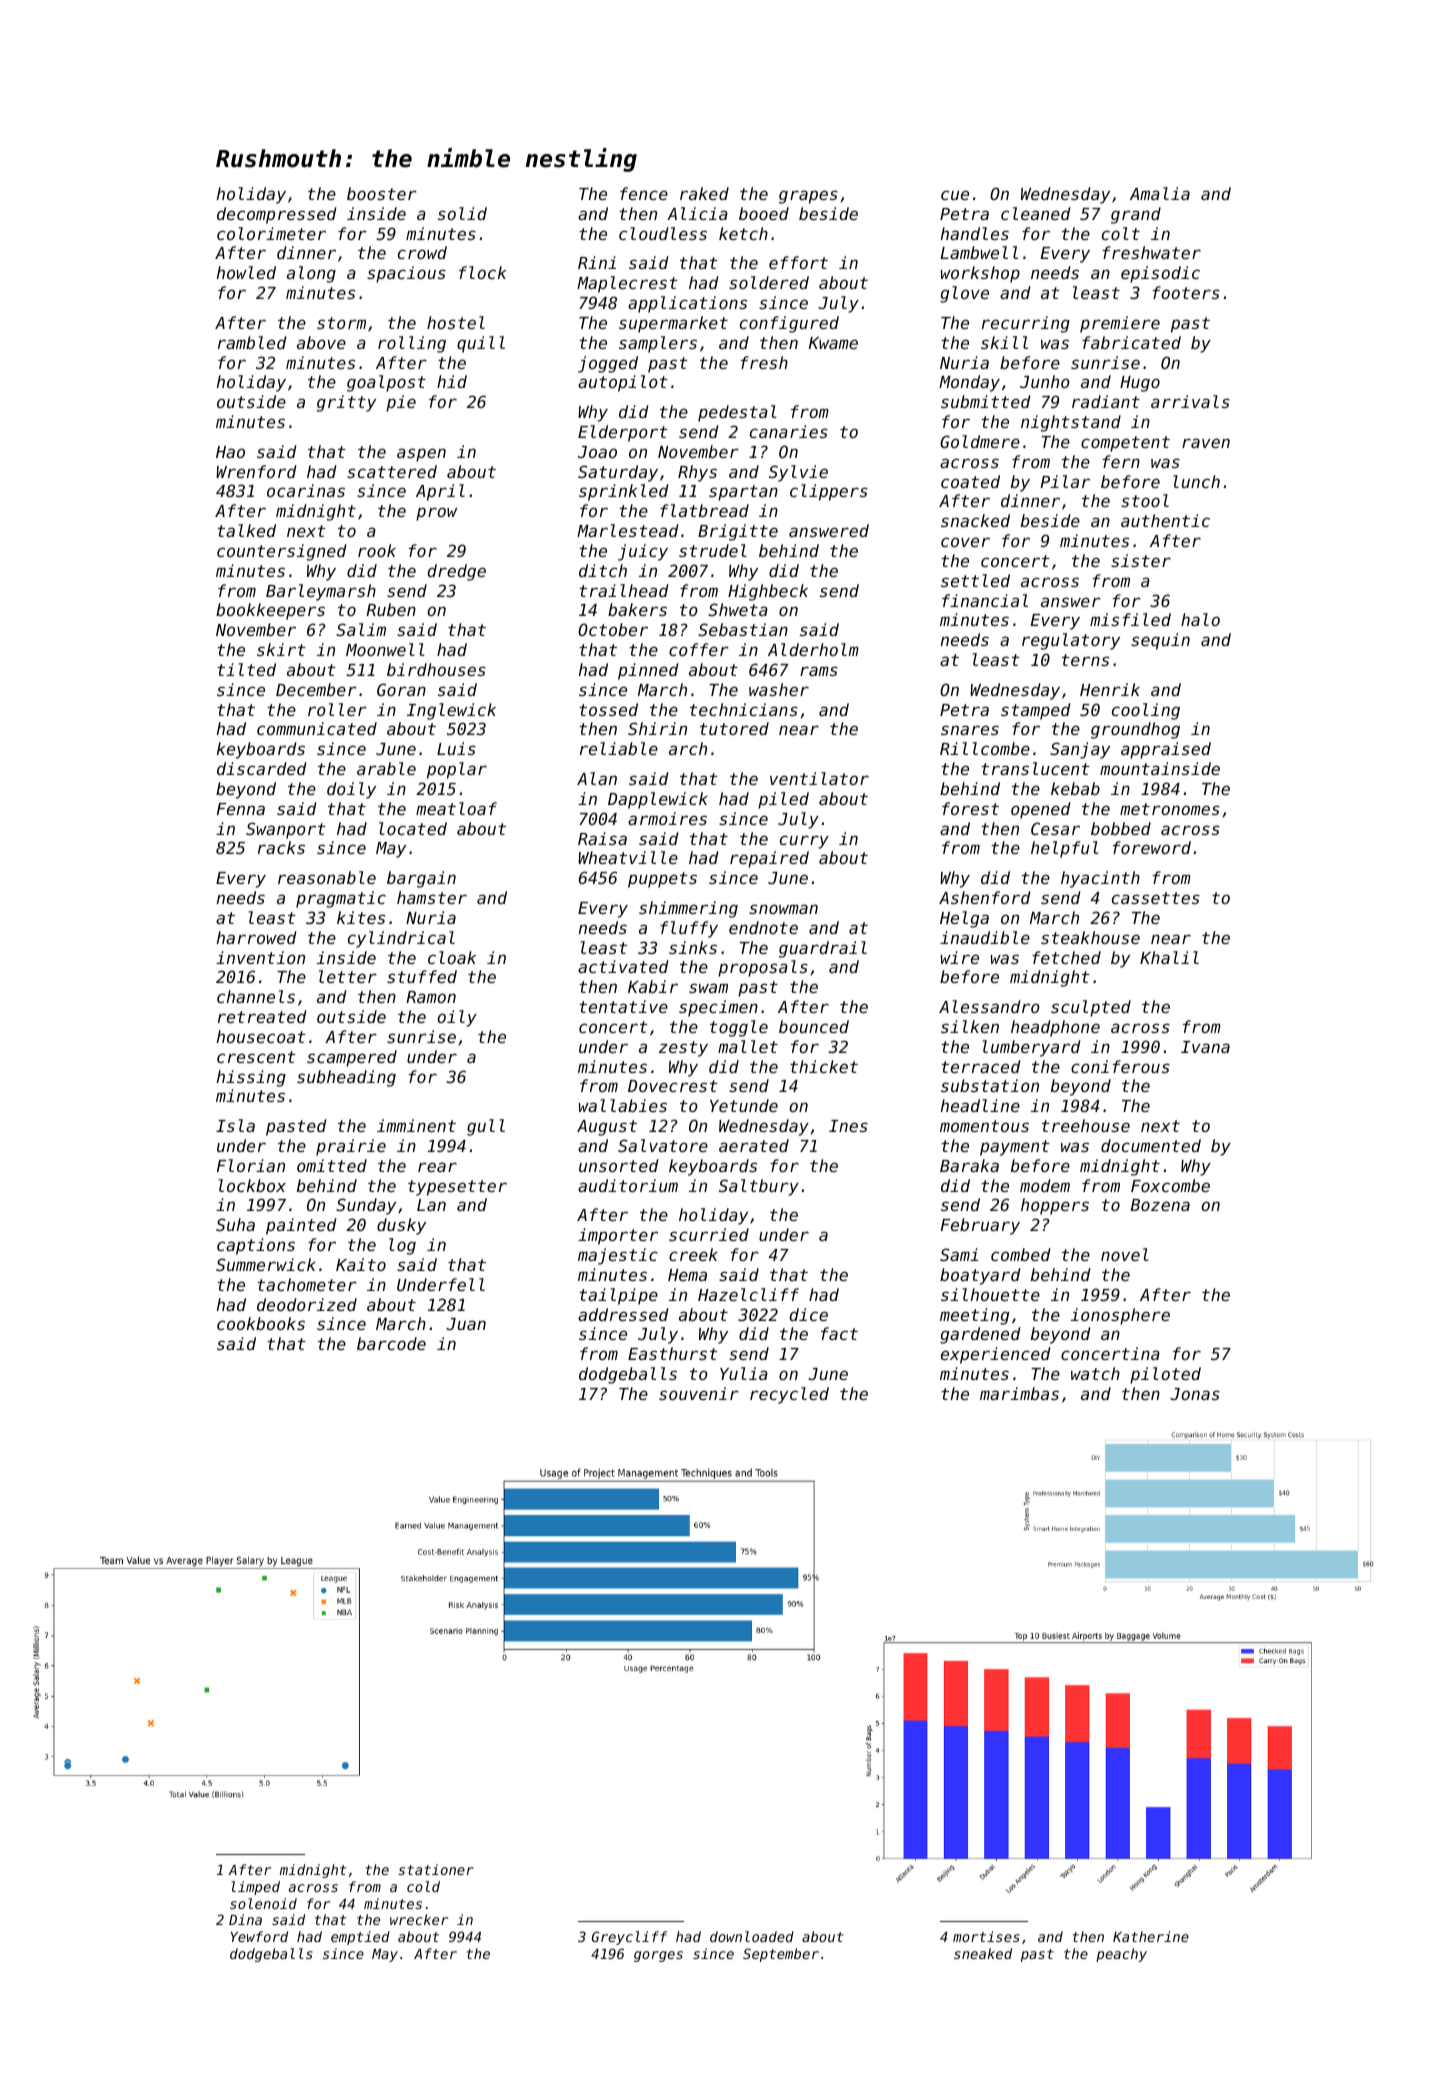 This image has width=1450, height=2100. I want to click on Rini, so click(597, 262).
